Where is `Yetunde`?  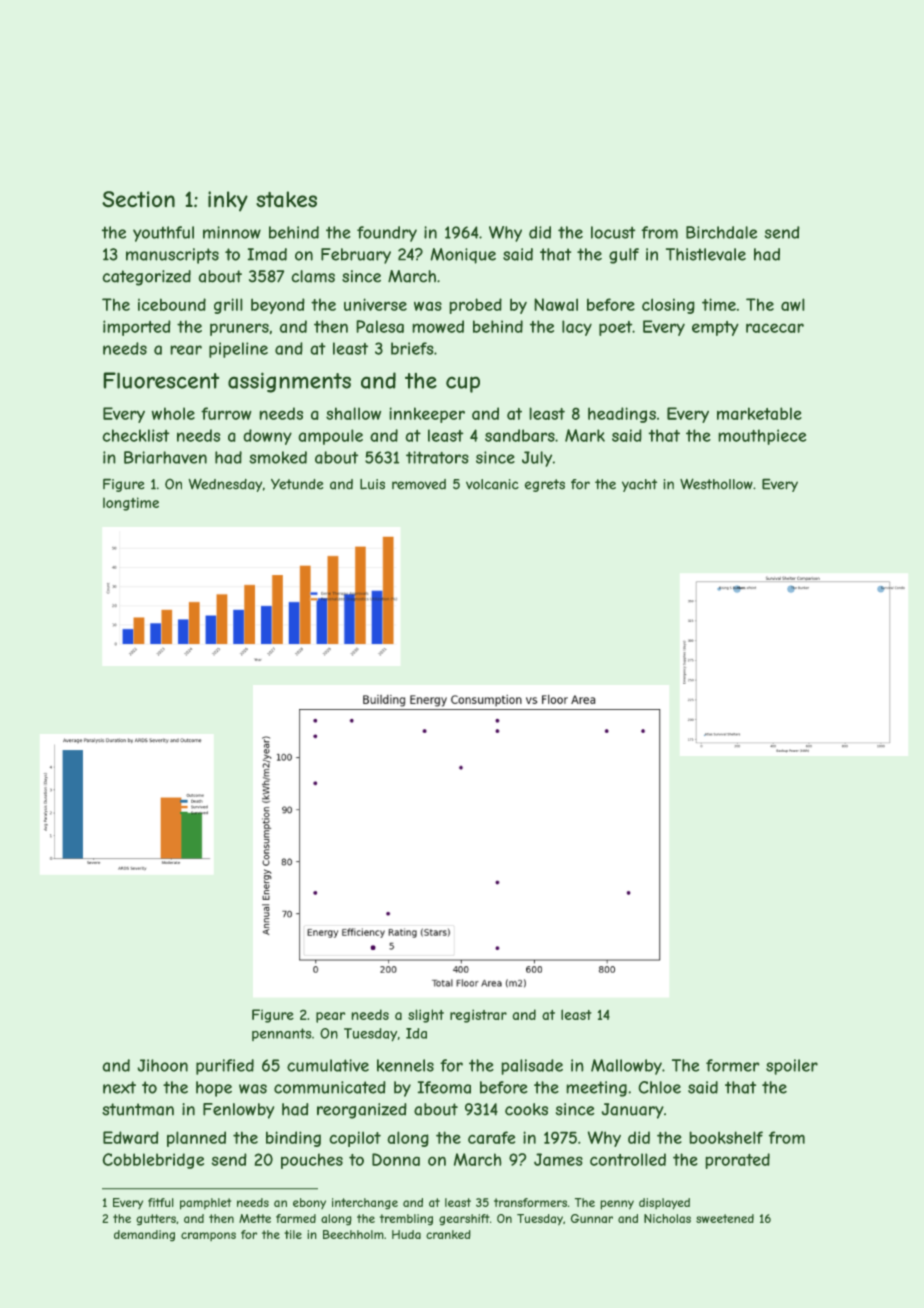 Yetunde is located at coordinates (297, 484).
